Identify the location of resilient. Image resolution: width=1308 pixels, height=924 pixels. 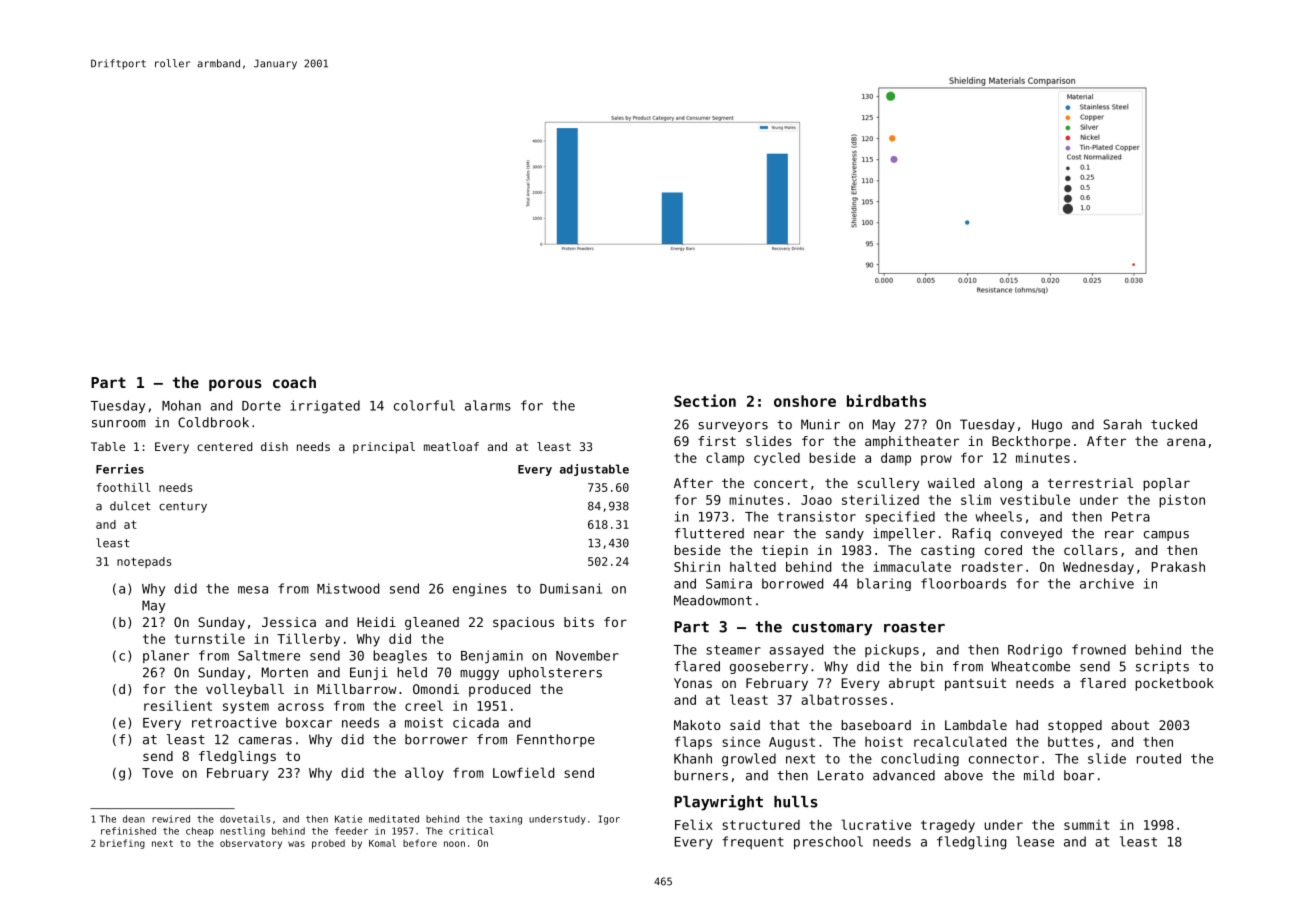
(178, 705).
